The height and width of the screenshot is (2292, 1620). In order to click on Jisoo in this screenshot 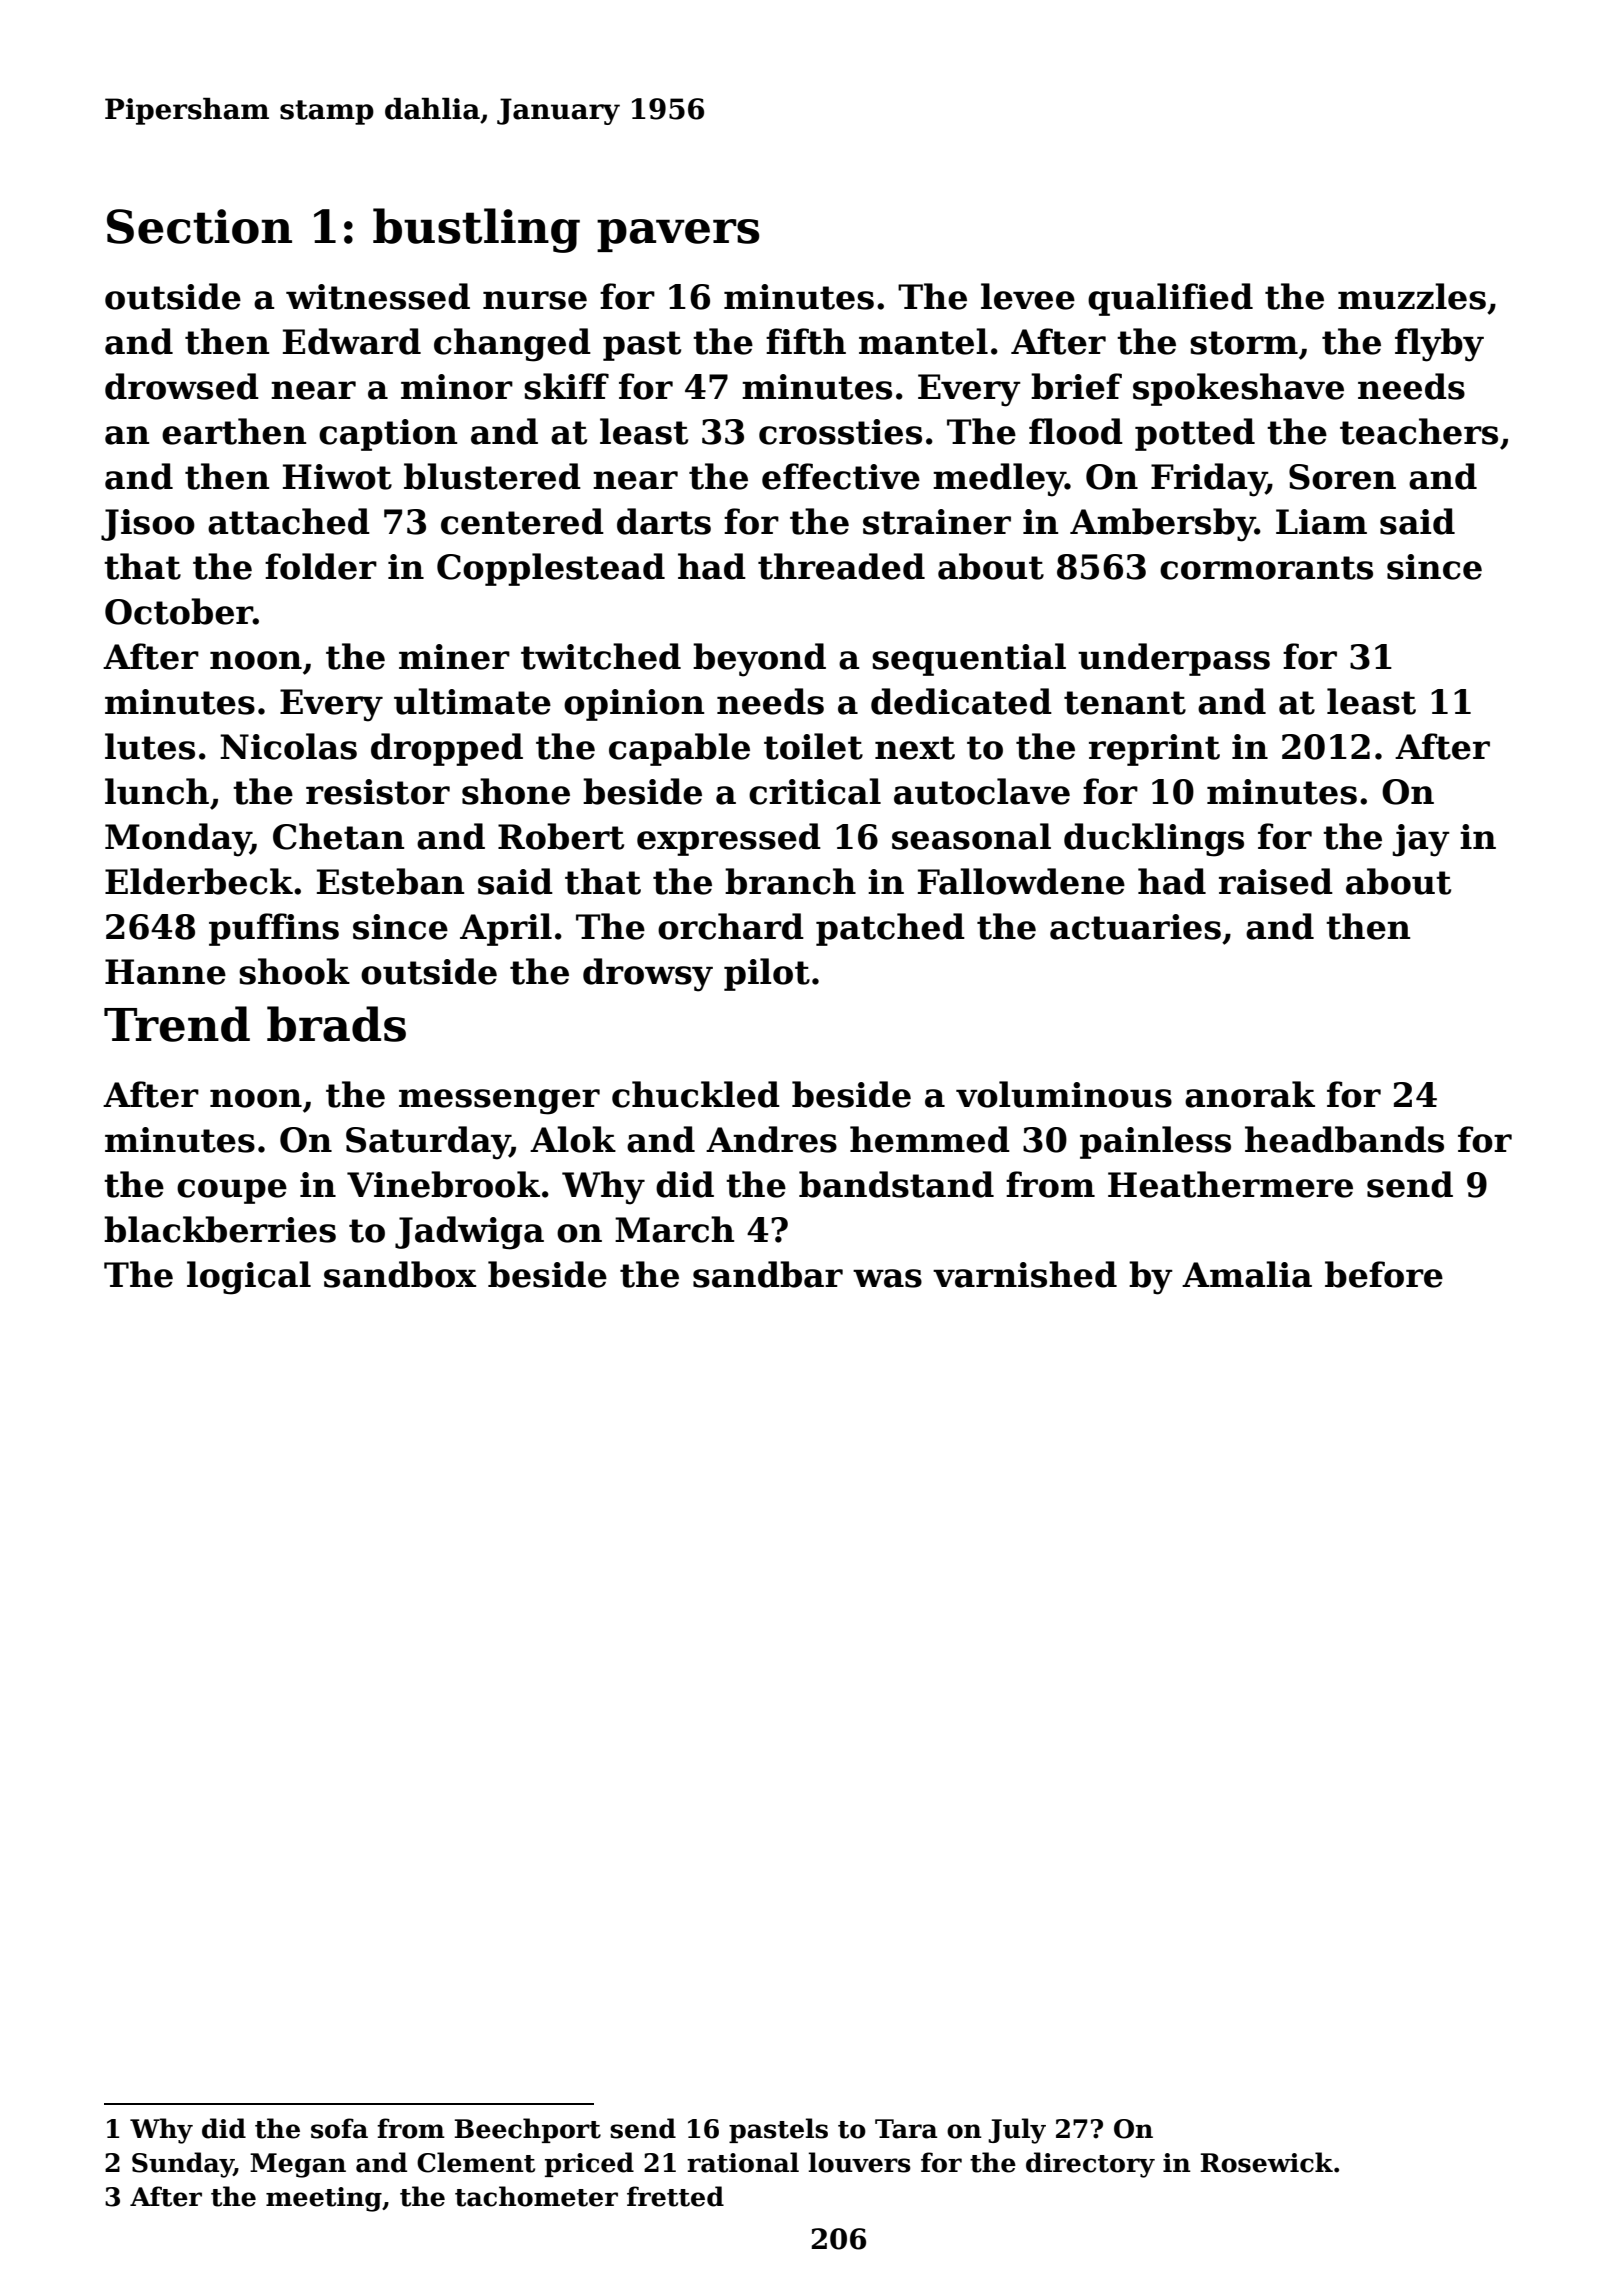, I will do `click(148, 525)`.
